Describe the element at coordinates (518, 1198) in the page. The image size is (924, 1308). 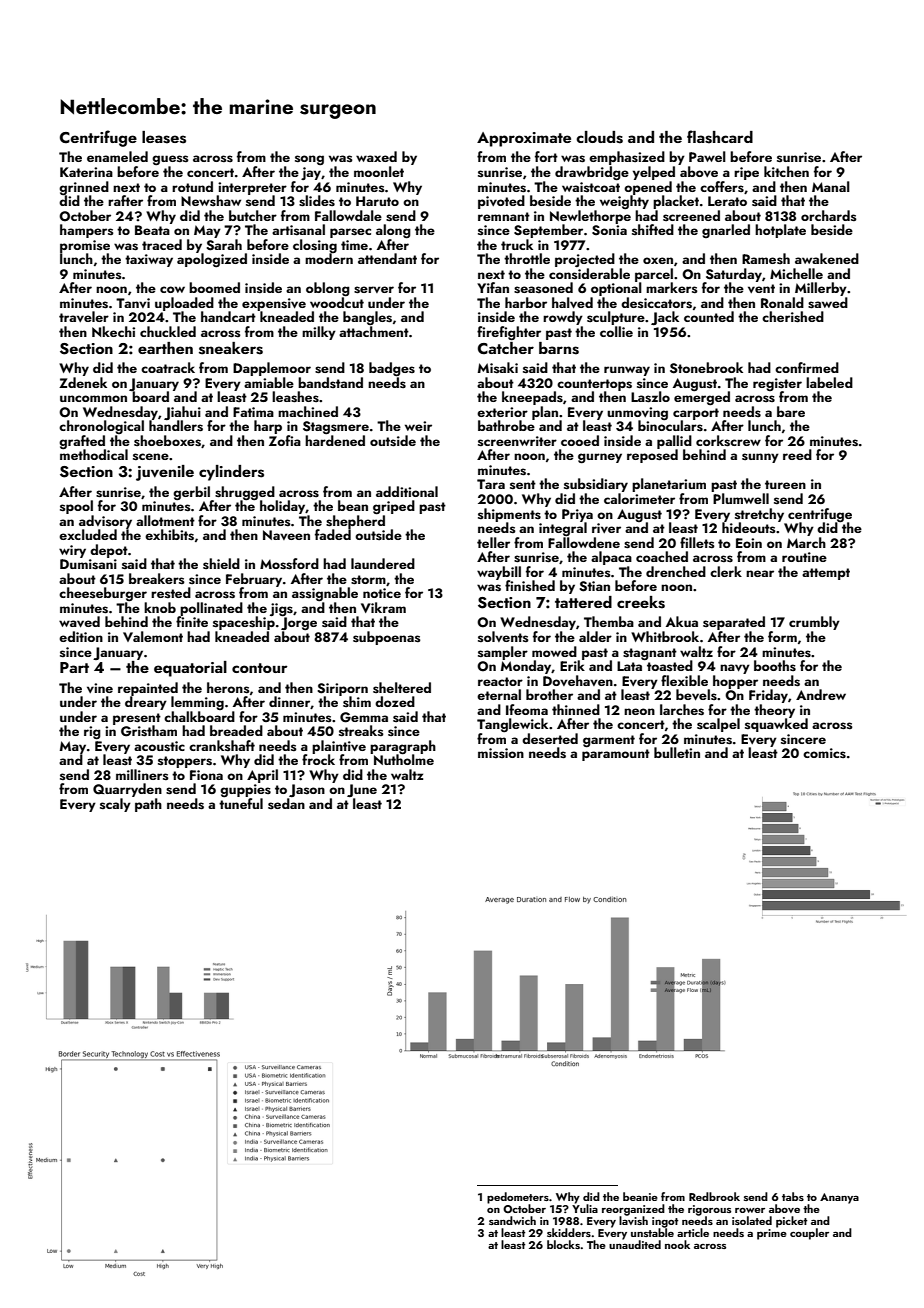
I see `pedometers` at that location.
